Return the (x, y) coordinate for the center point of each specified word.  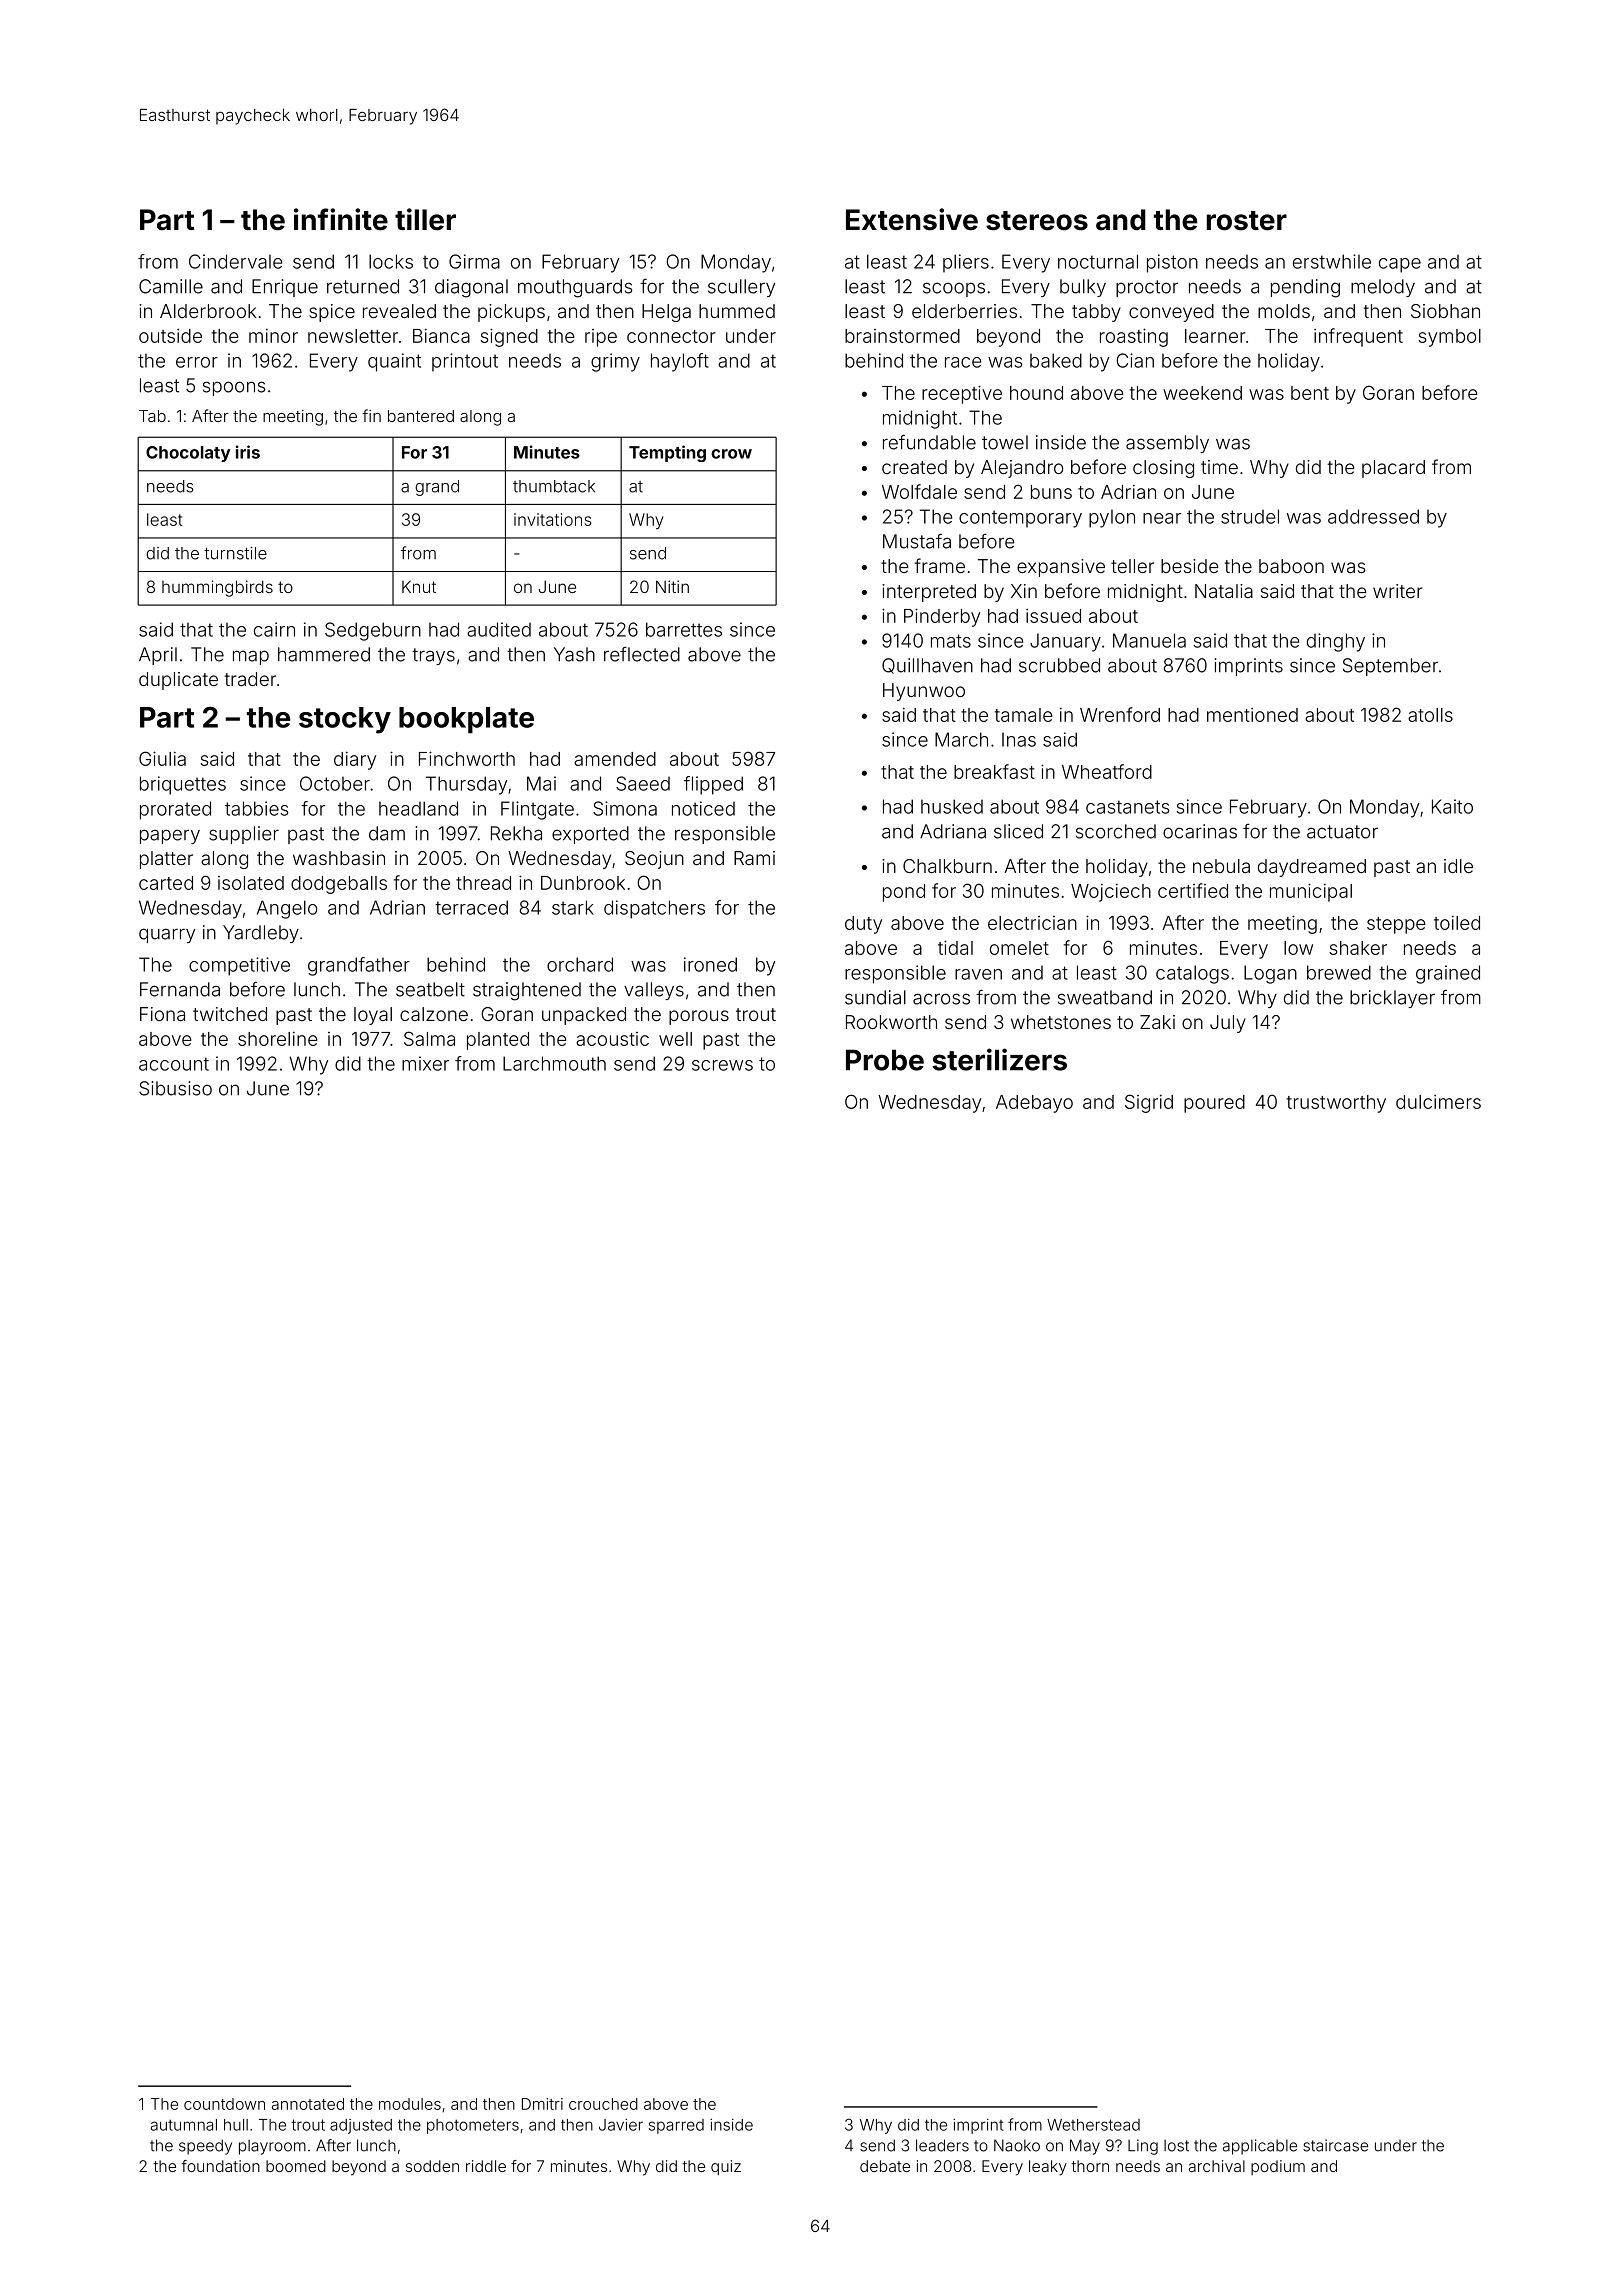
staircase (1335, 2145)
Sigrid (1149, 1103)
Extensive (912, 219)
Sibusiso (175, 1088)
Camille (171, 286)
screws (722, 1065)
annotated (308, 2104)
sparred (676, 2126)
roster (1247, 221)
